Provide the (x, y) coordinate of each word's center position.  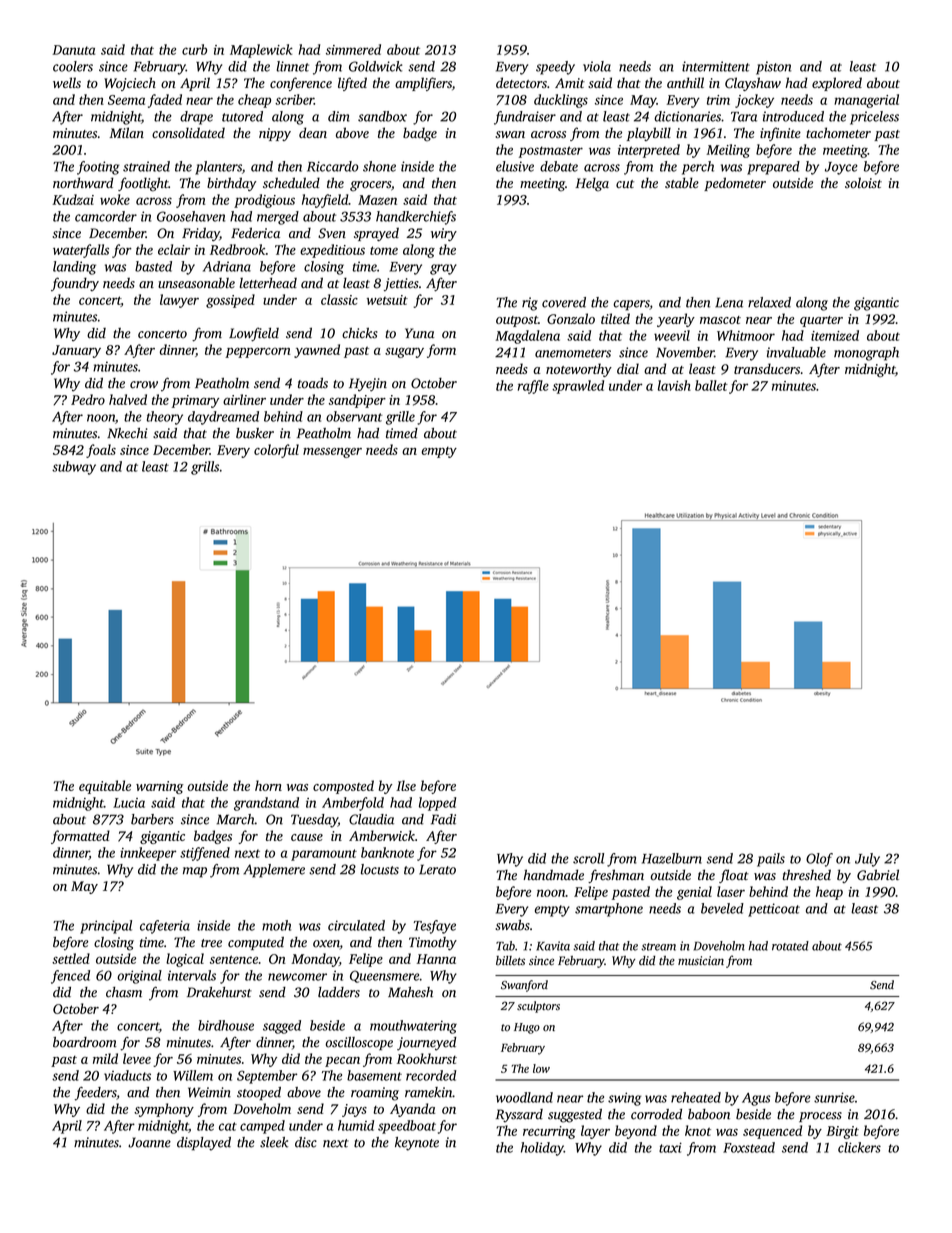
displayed (204, 1144)
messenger (332, 453)
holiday (542, 1149)
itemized (835, 335)
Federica (255, 232)
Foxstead (749, 1147)
